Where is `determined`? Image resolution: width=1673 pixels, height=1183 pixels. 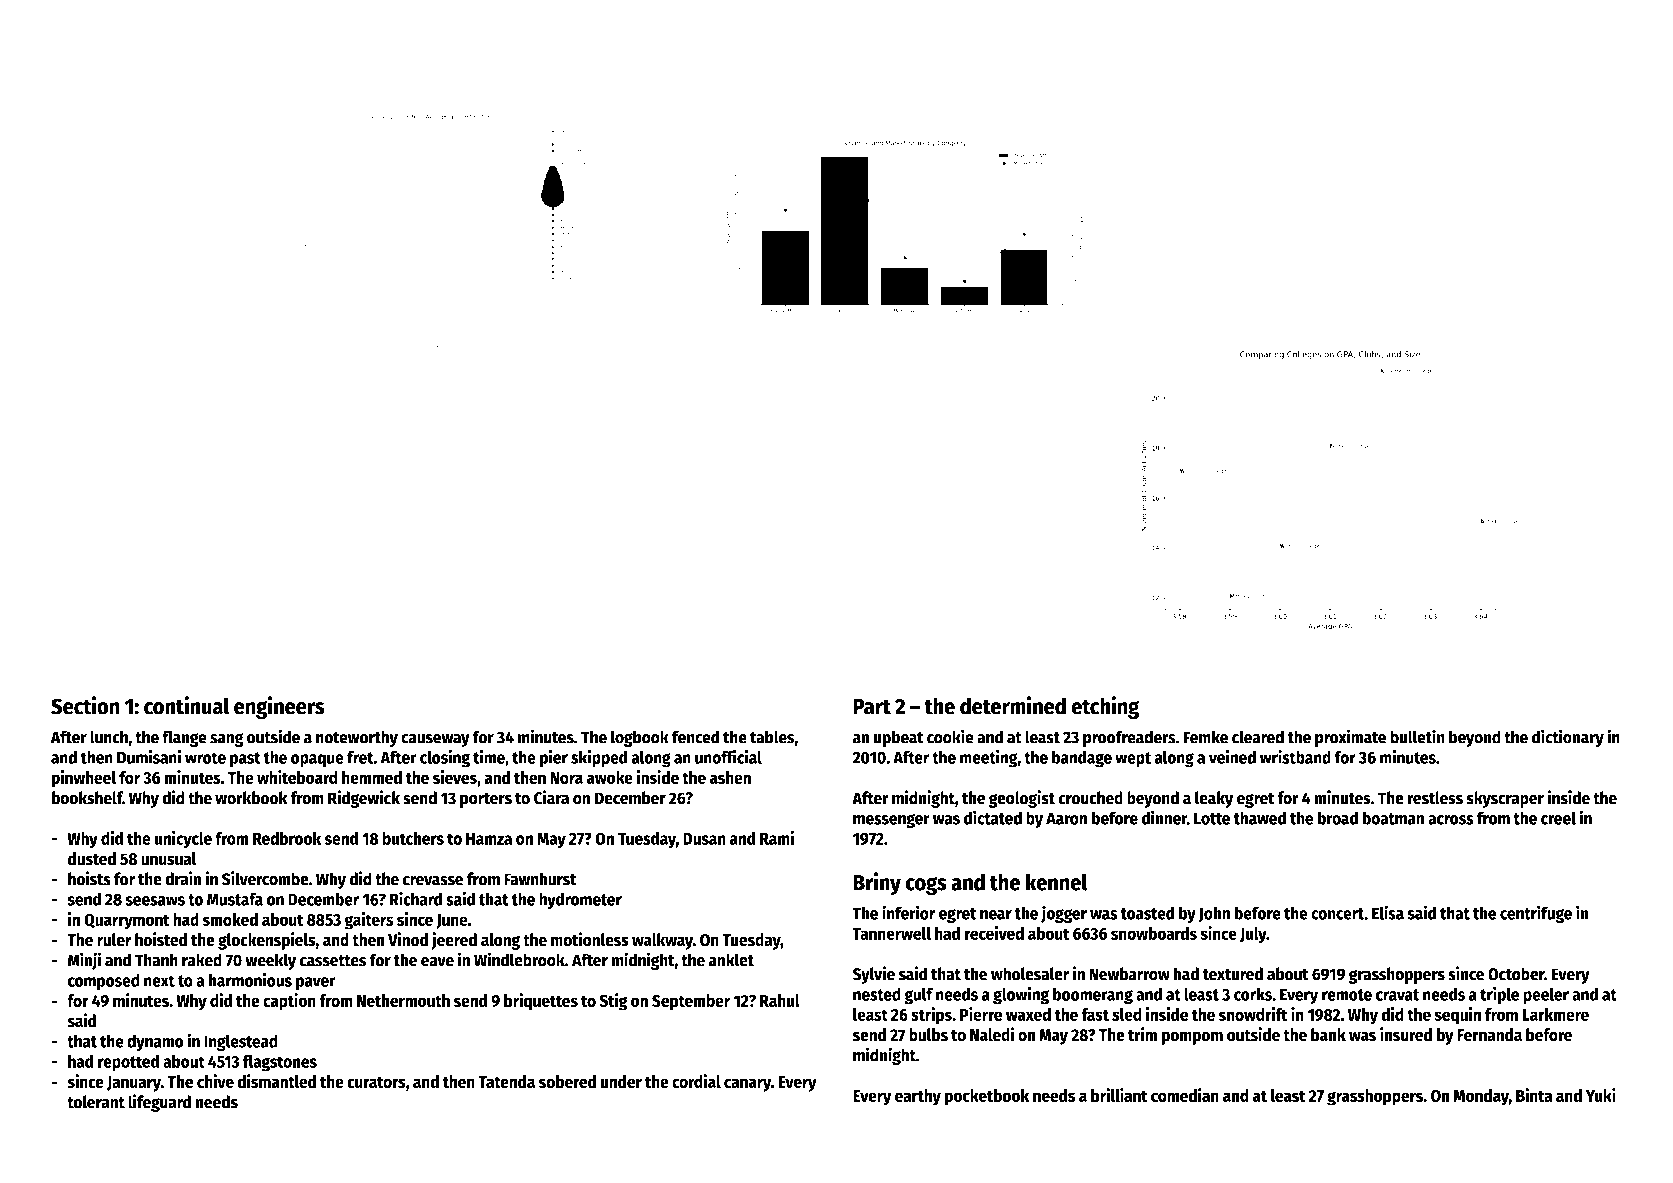 determined is located at coordinates (1013, 705).
